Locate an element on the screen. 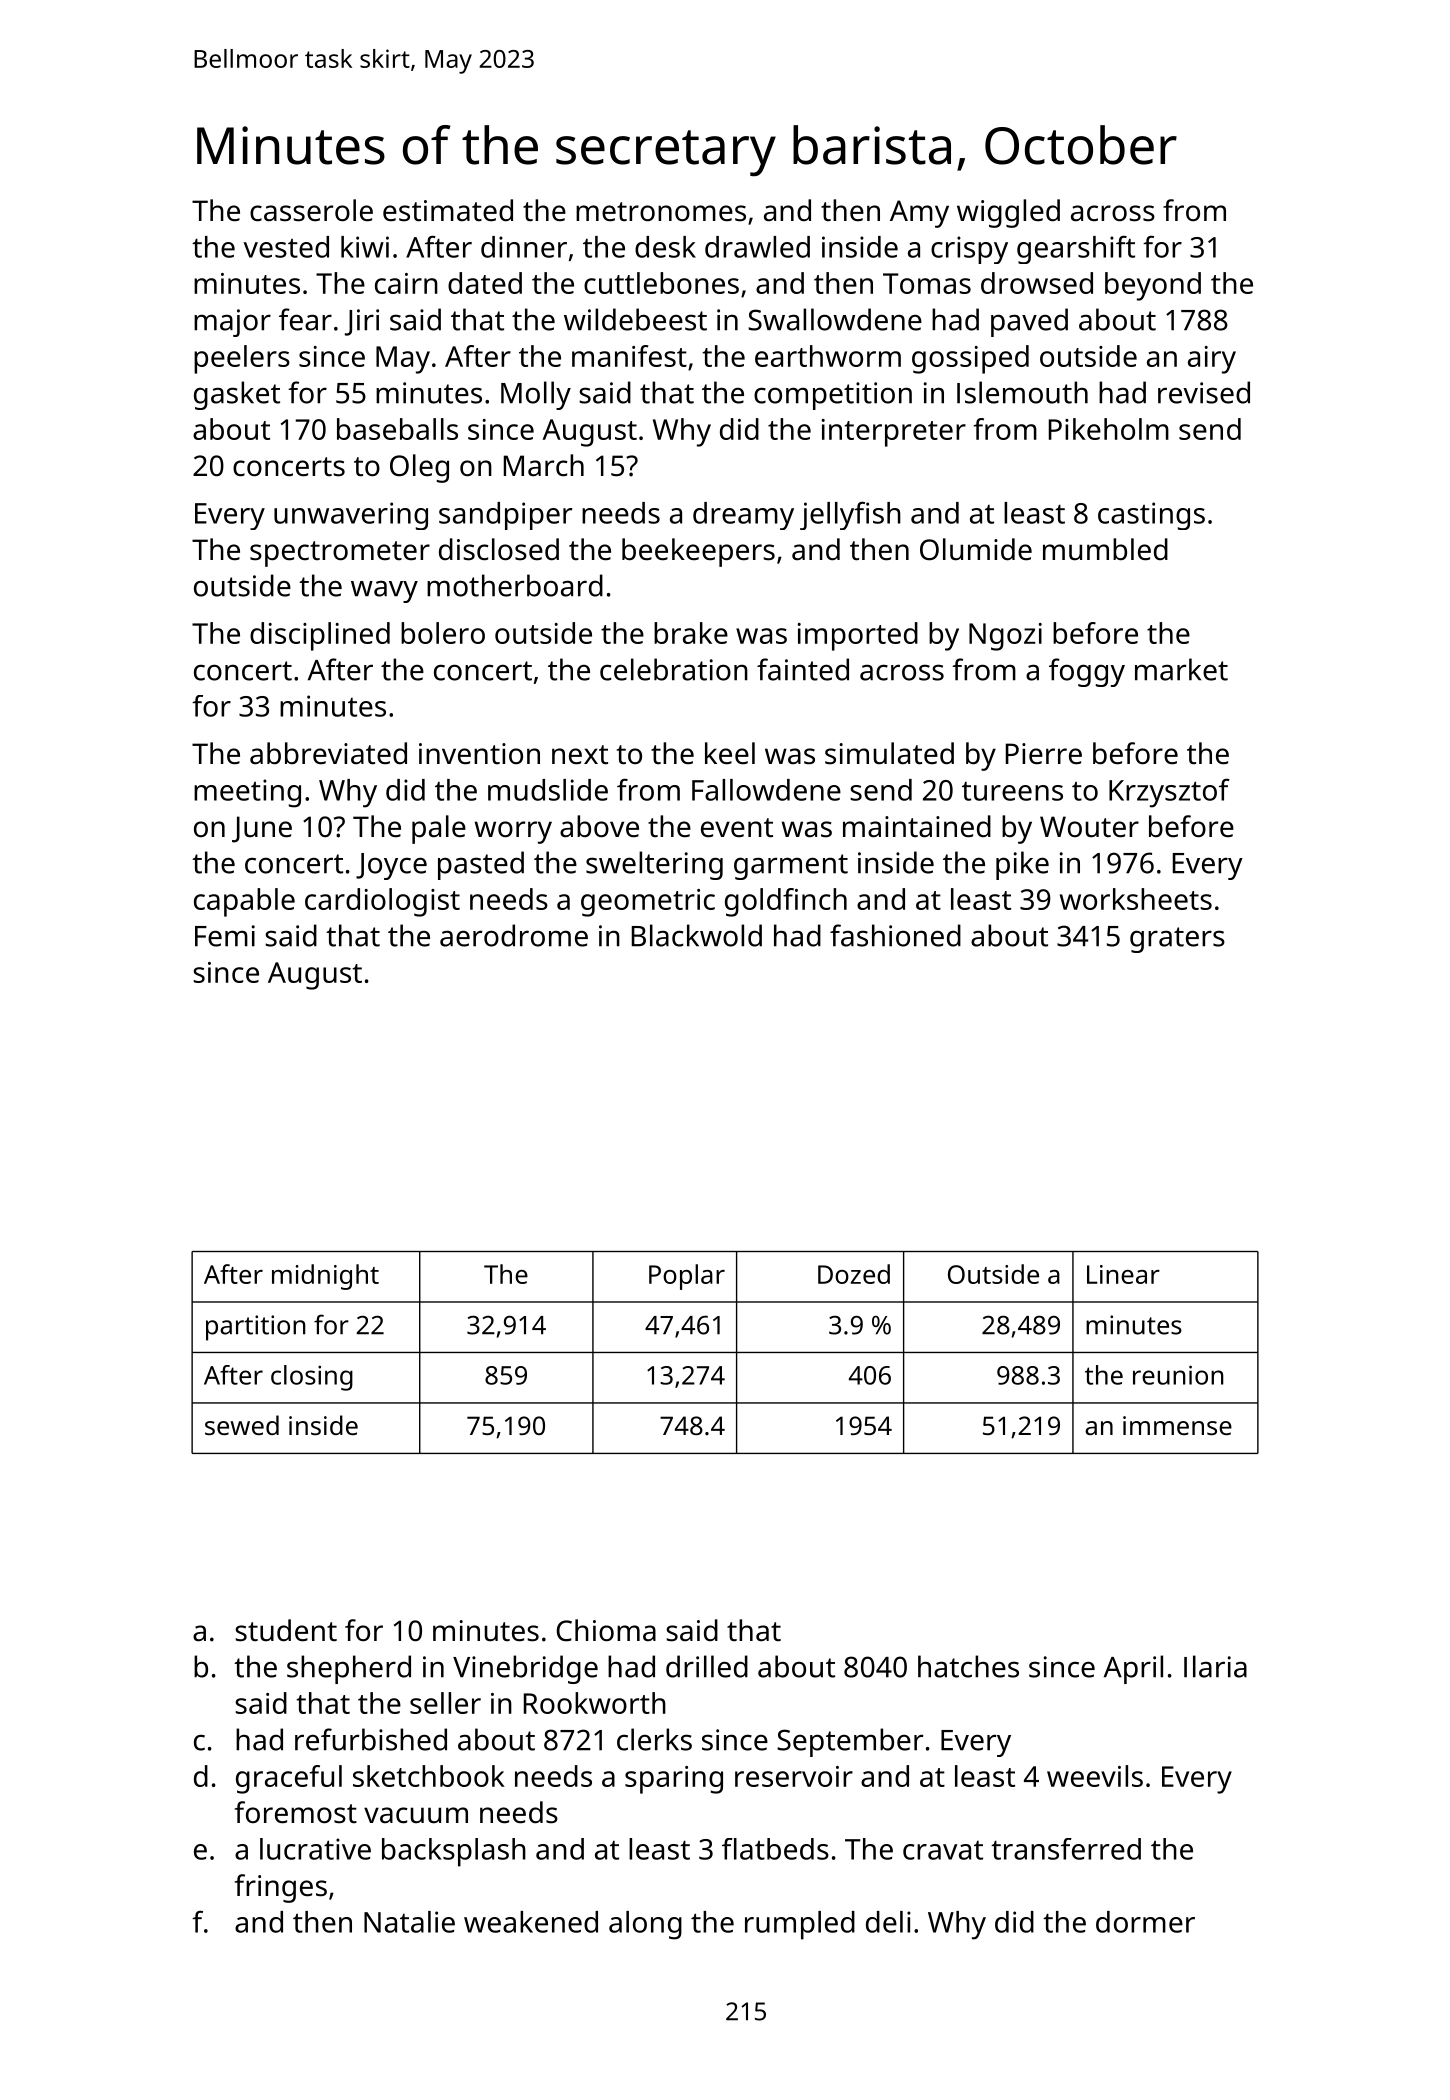 The image size is (1450, 2100). Dozed is located at coordinates (854, 1274).
